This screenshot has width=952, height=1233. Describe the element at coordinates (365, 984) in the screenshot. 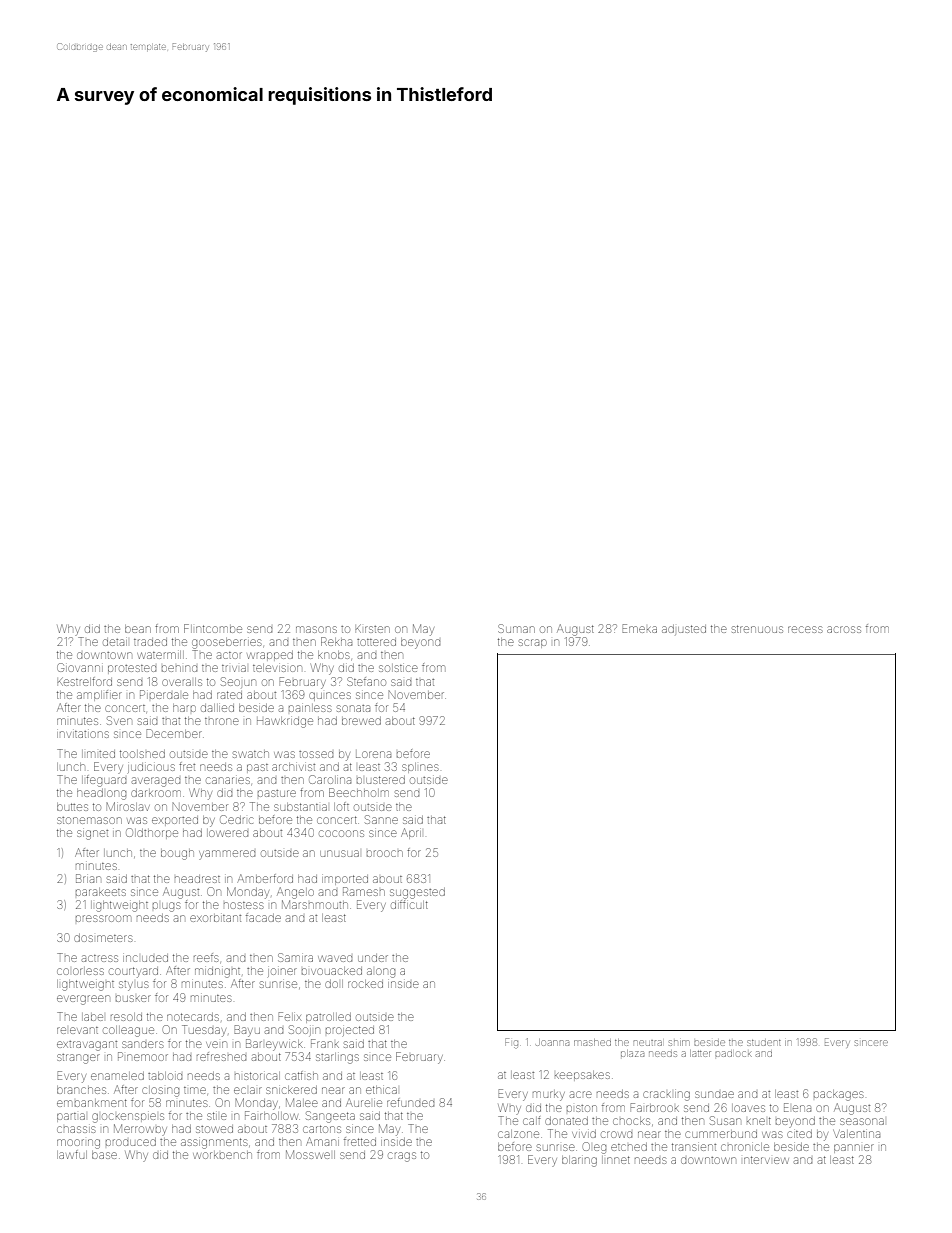

I see `rocked` at that location.
